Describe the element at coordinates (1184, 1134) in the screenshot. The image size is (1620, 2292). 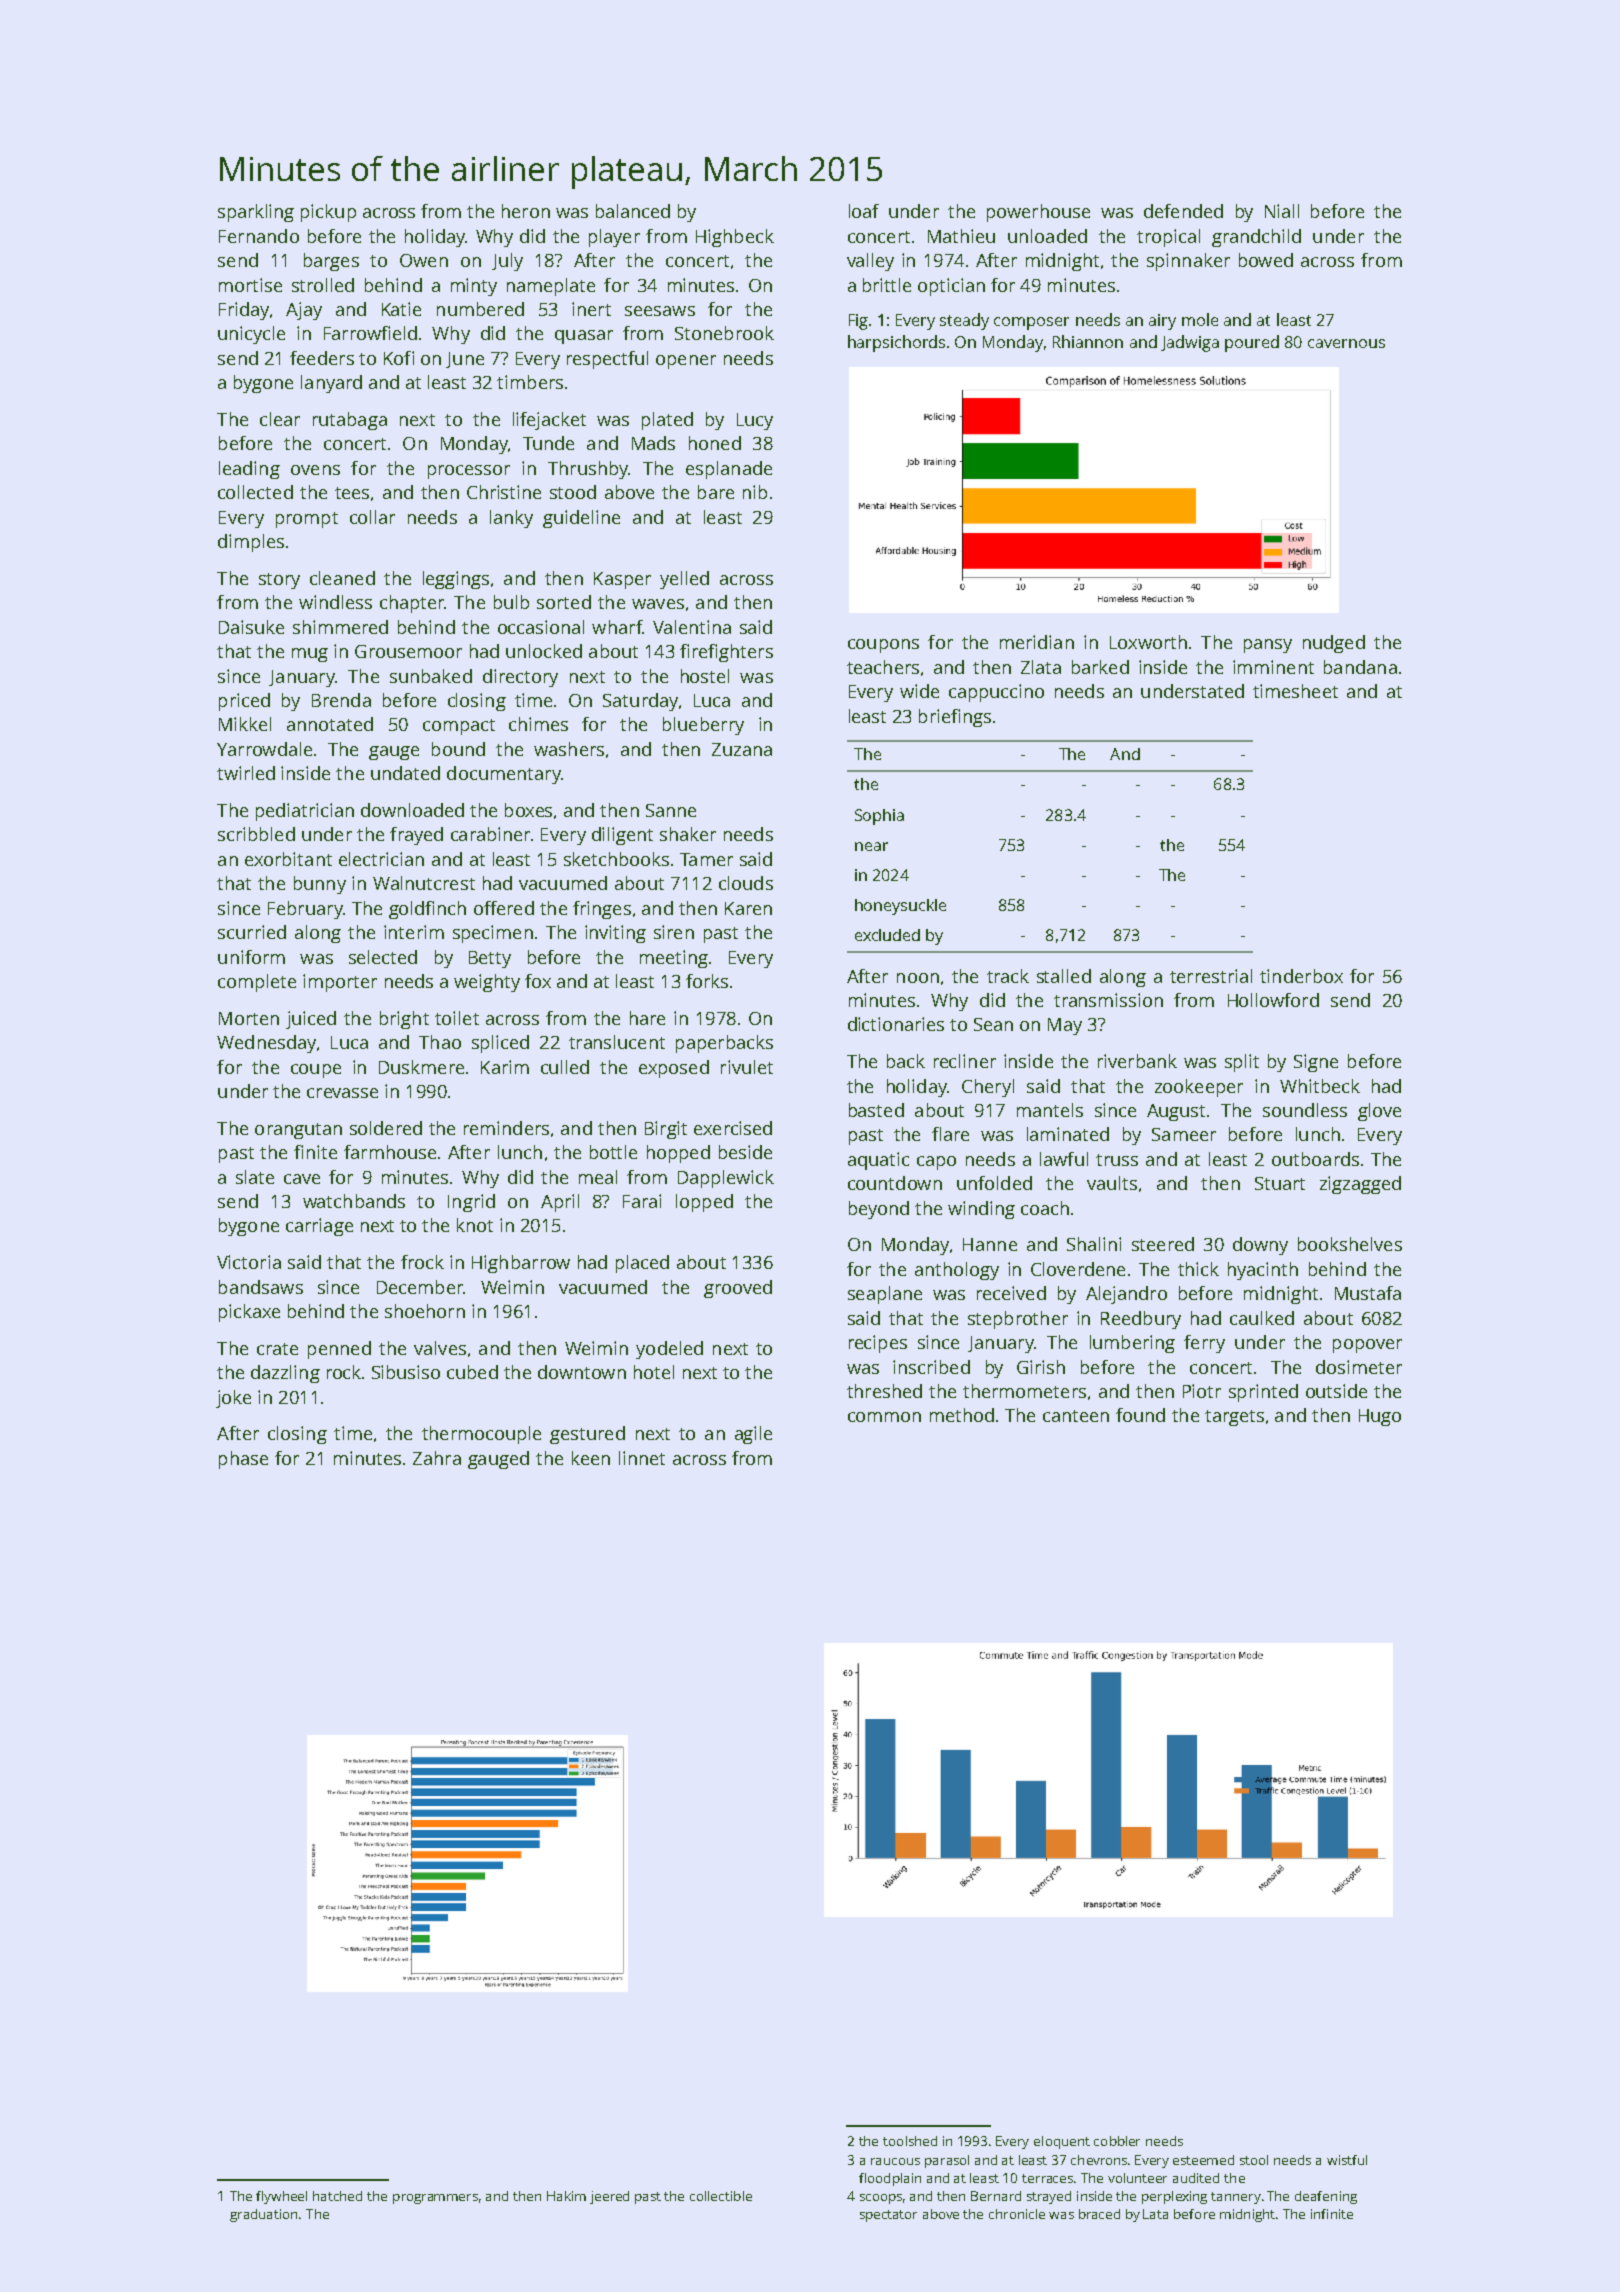
I see `Sameer` at that location.
